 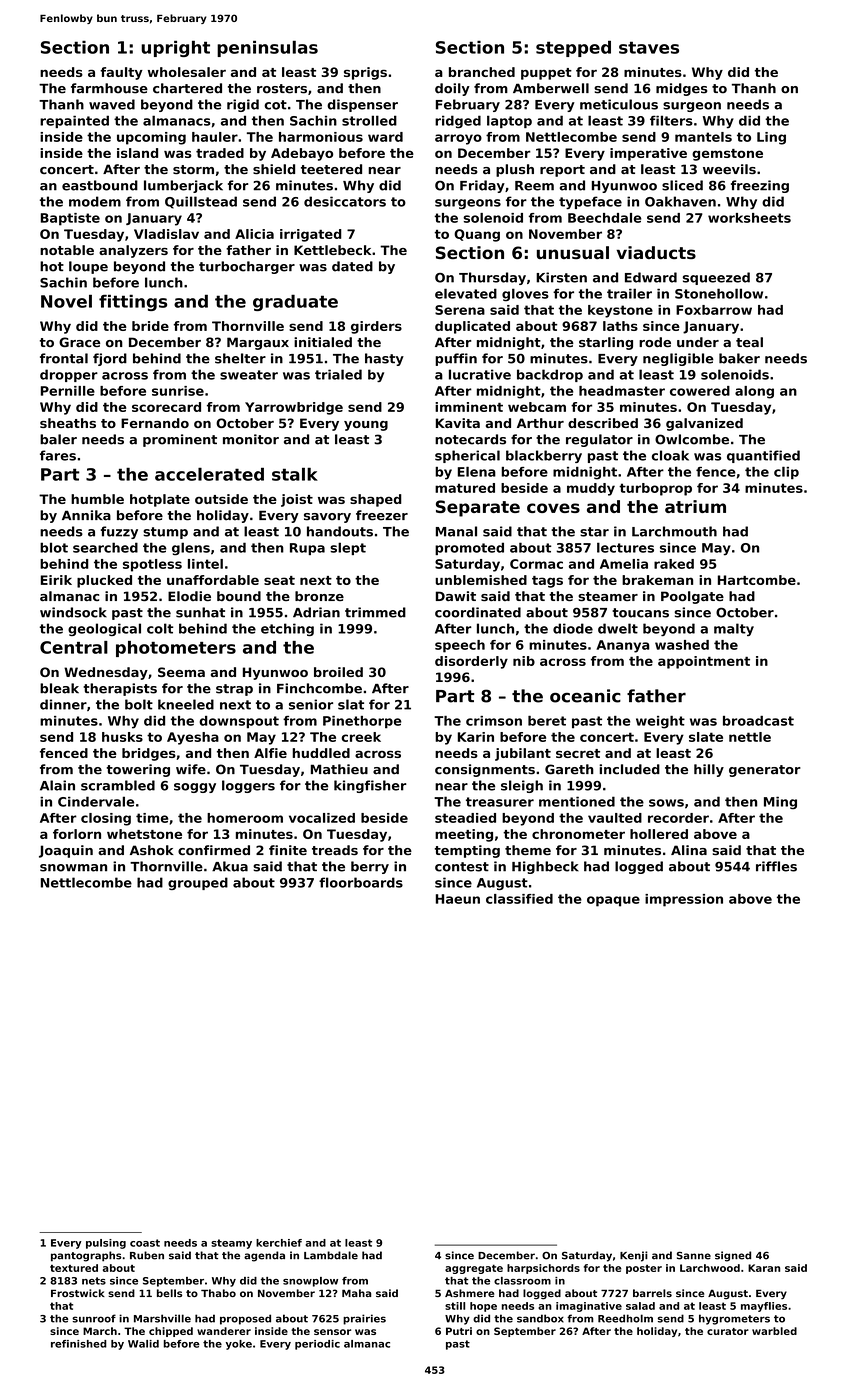 What do you see at coordinates (345, 201) in the screenshot?
I see `desiccators` at bounding box center [345, 201].
